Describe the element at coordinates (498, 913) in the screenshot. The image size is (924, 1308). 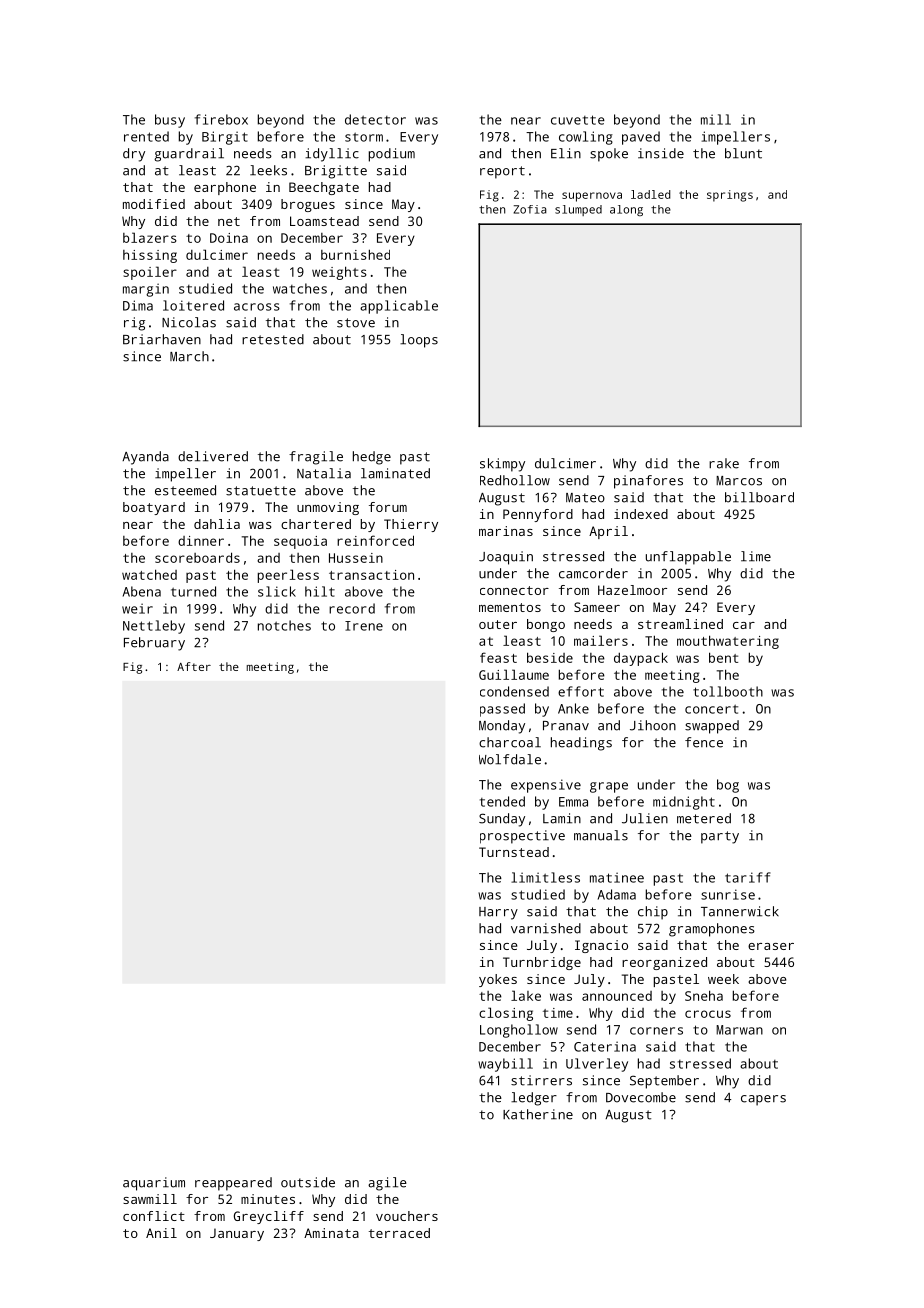
I see `Harry` at that location.
